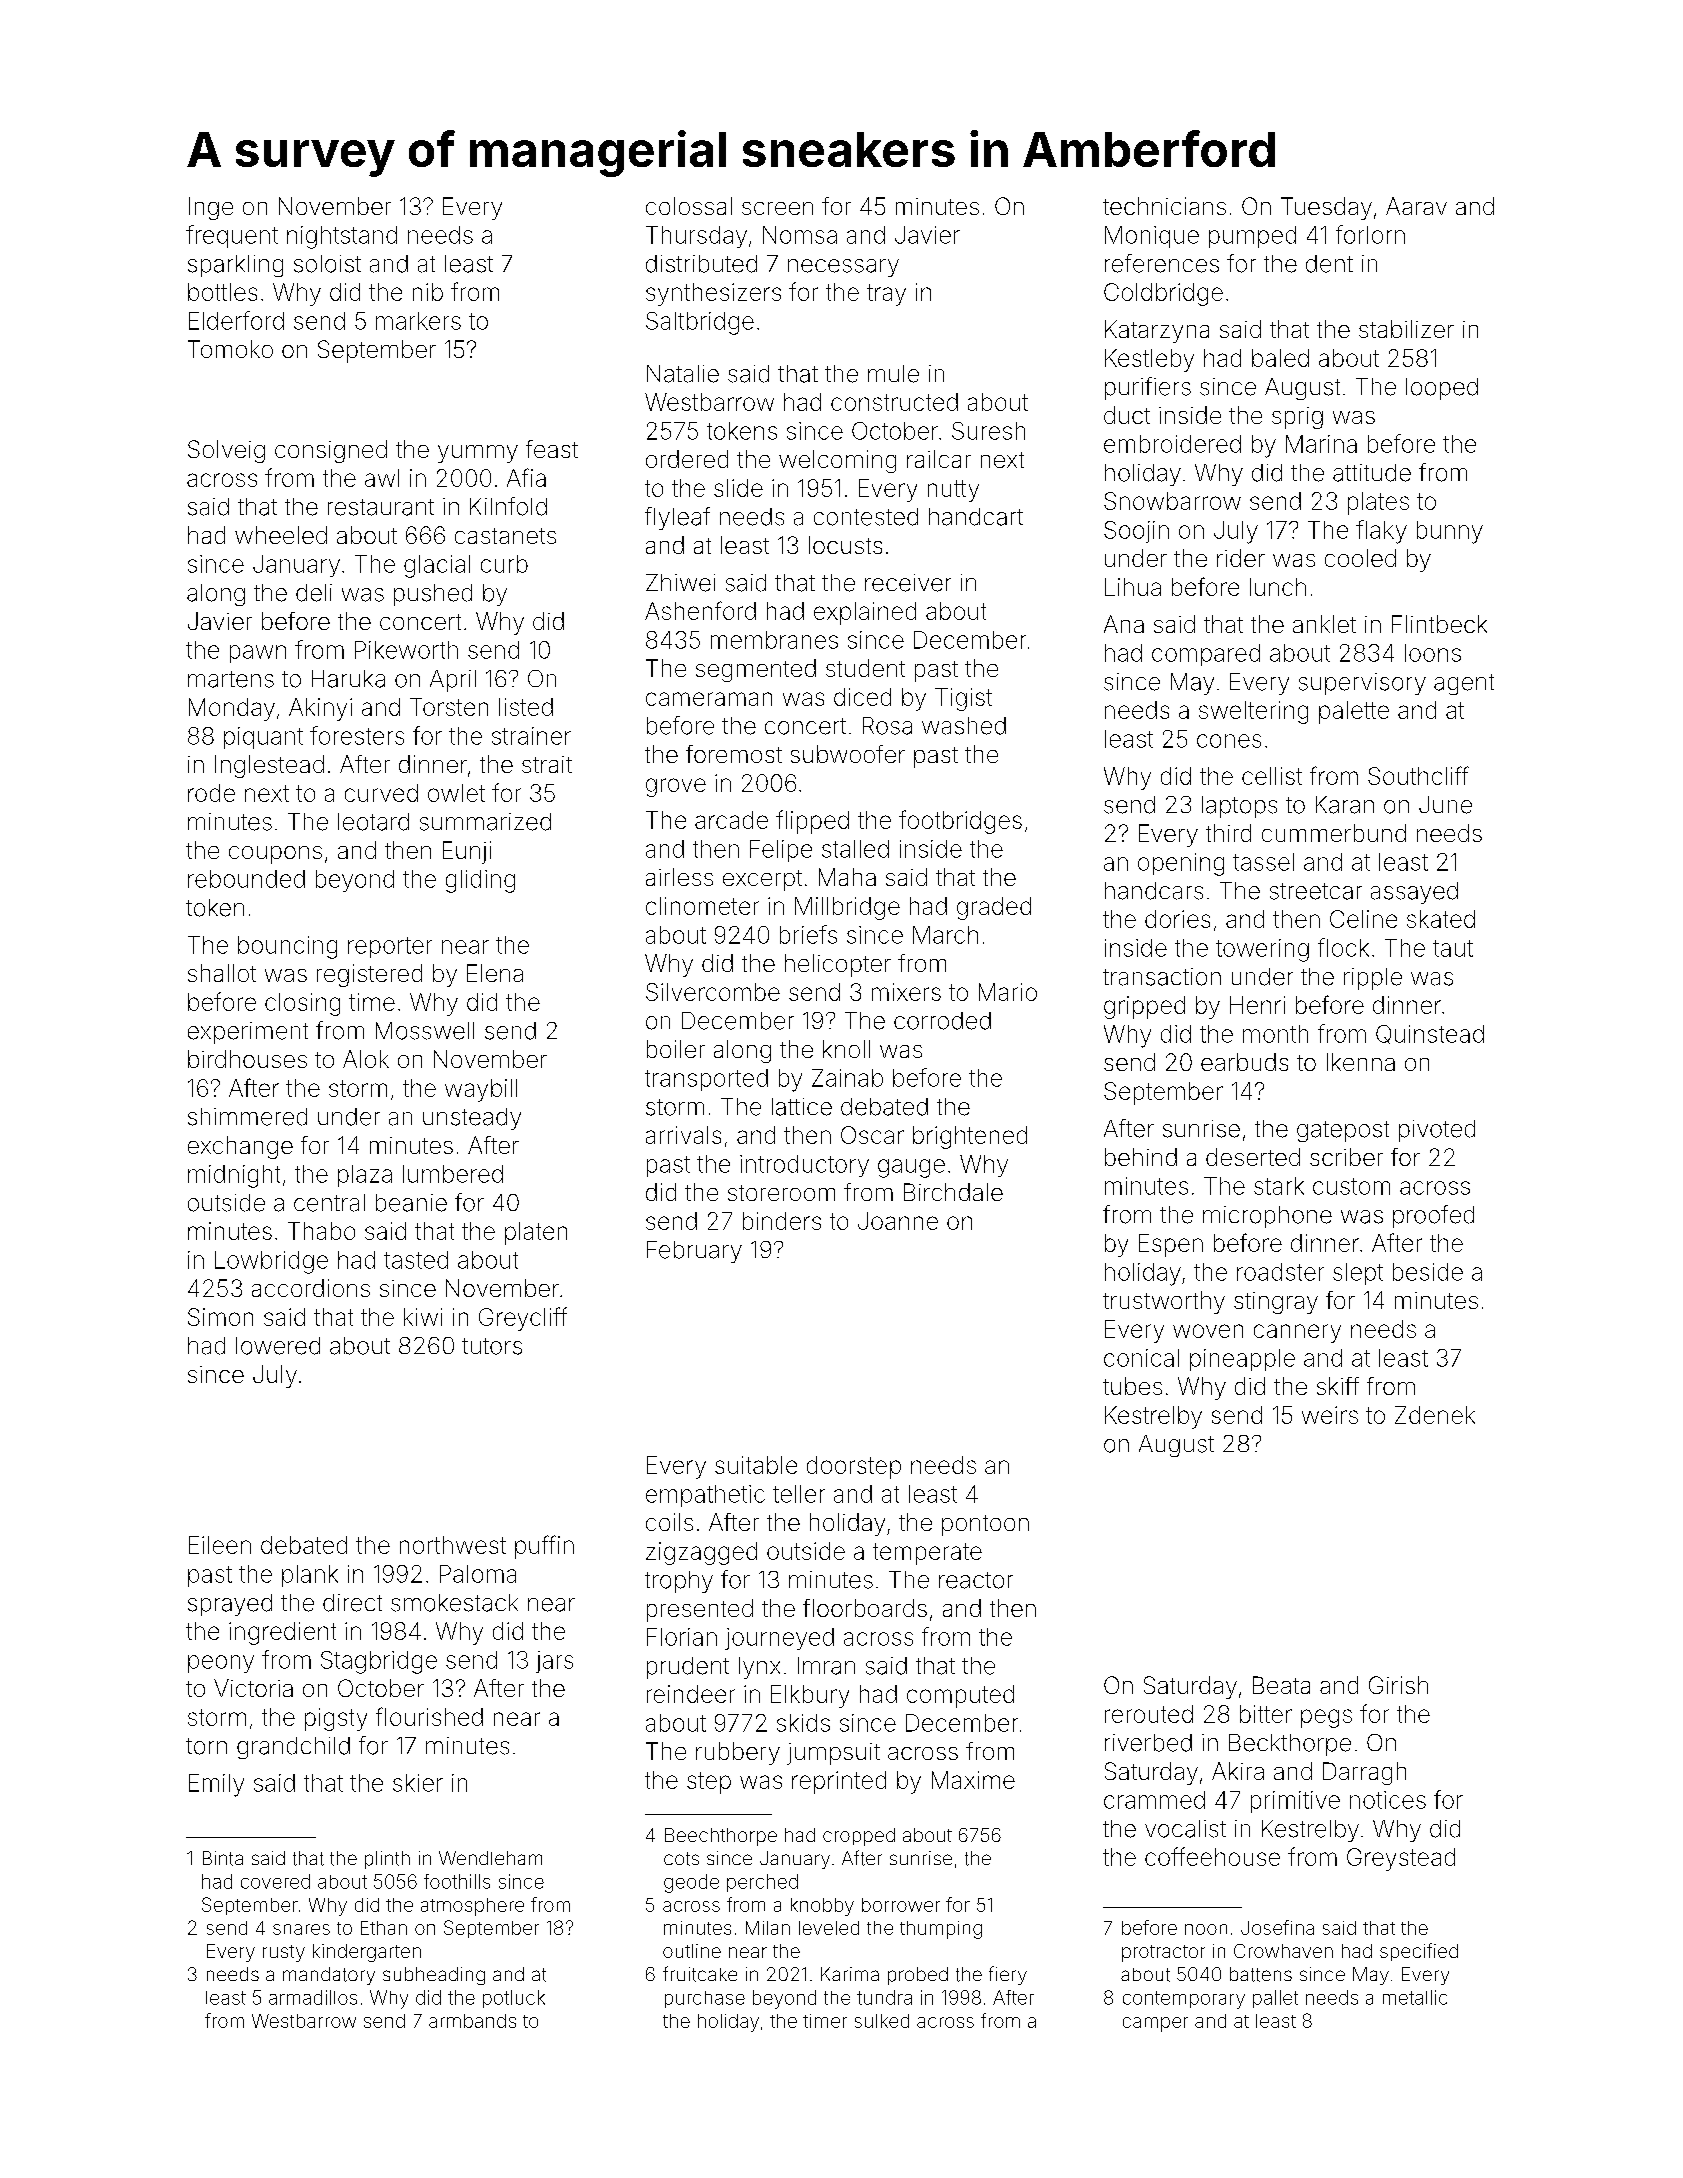  Describe the element at coordinates (865, 1608) in the page. I see `floorboards` at that location.
